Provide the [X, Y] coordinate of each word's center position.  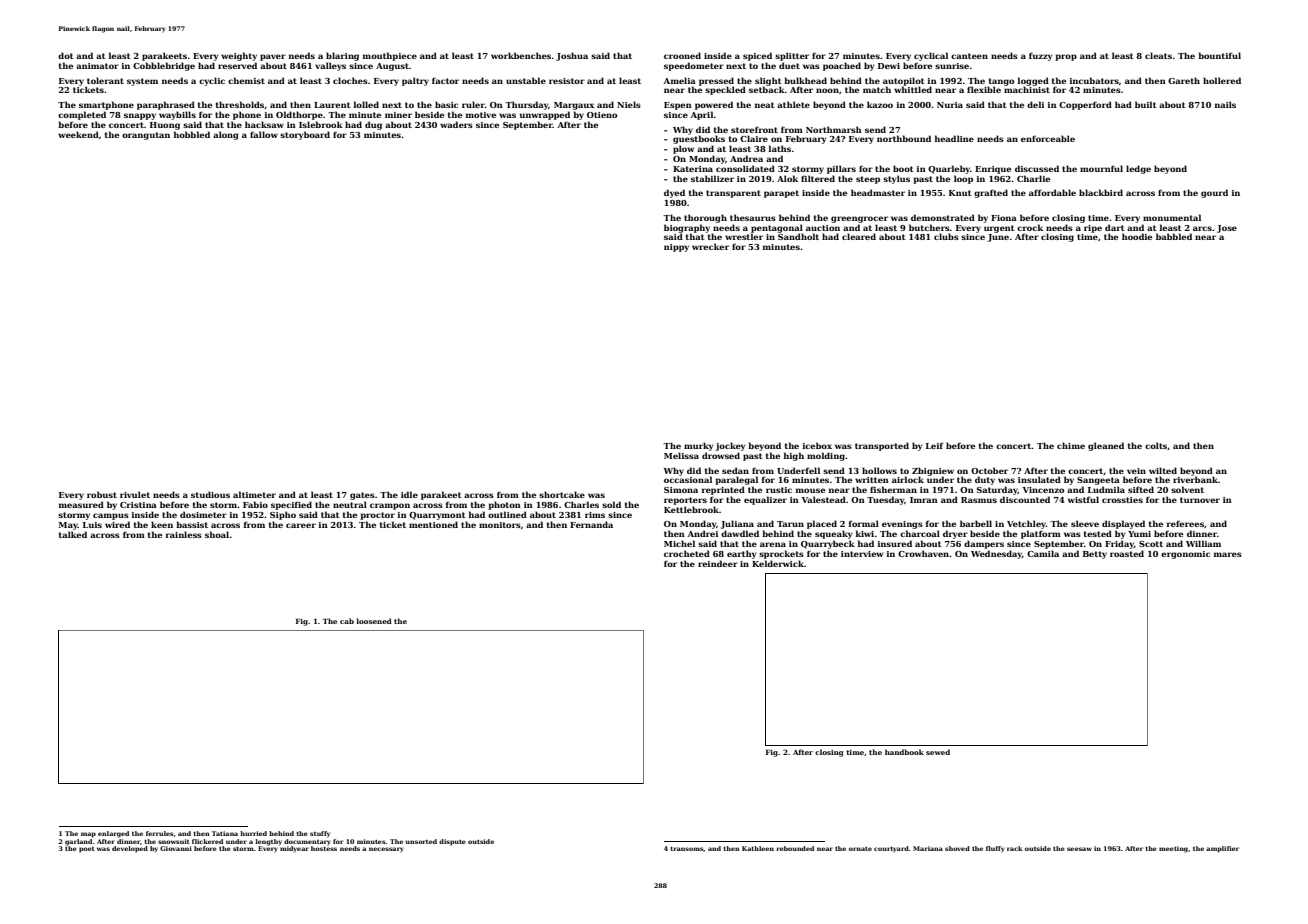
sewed [938, 752]
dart [1115, 227]
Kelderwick [778, 563]
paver [273, 57]
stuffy [320, 834]
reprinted [723, 490]
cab [347, 621]
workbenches [521, 55]
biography [687, 228]
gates [362, 496]
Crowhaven [924, 553]
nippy [676, 248]
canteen [969, 56]
